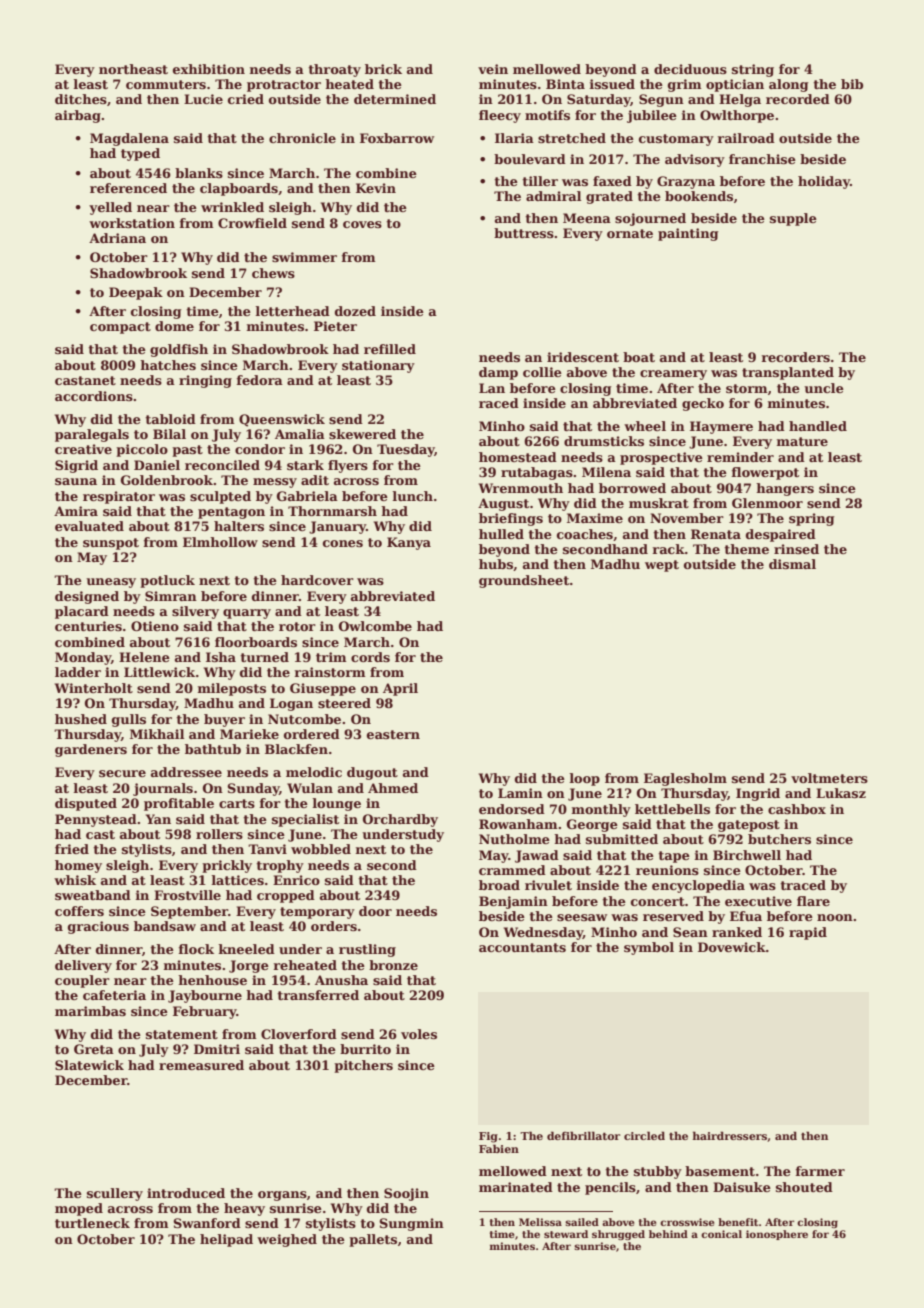  What do you see at coordinates (94, 396) in the page?
I see `accordions` at bounding box center [94, 396].
